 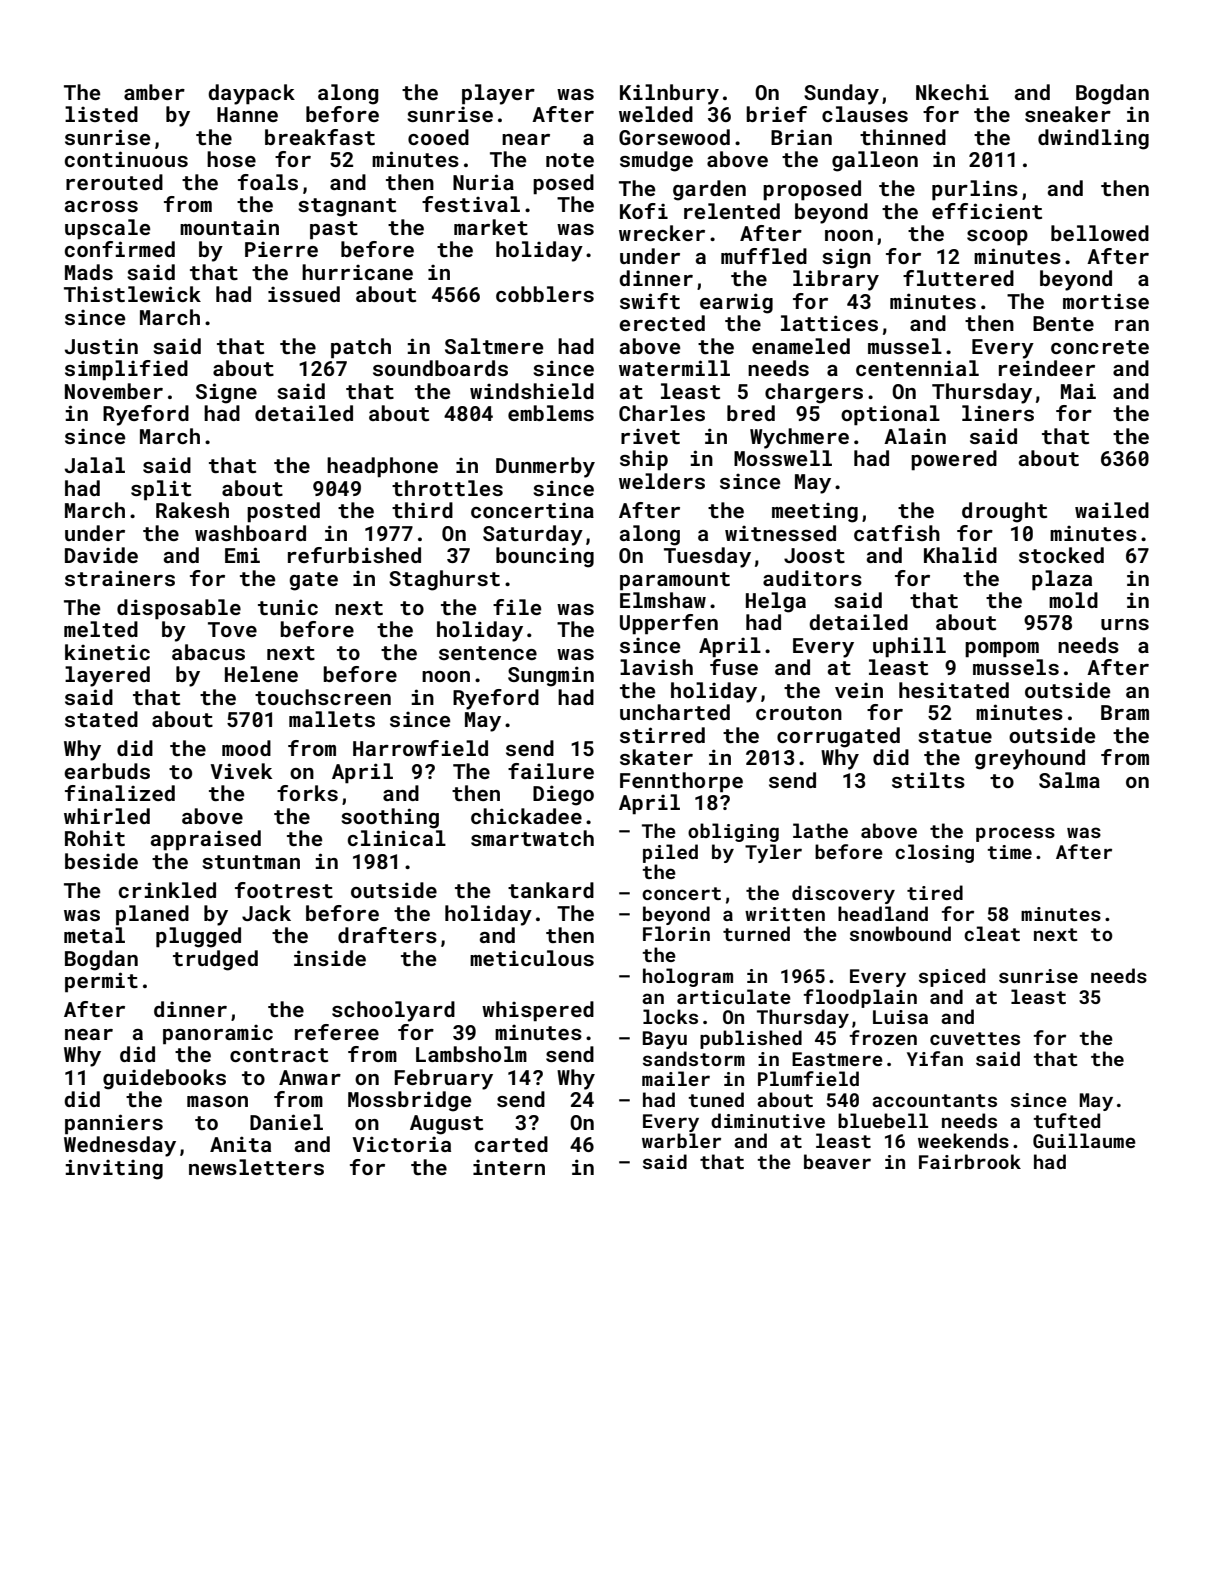 I want to click on Saltmere, so click(x=494, y=346).
